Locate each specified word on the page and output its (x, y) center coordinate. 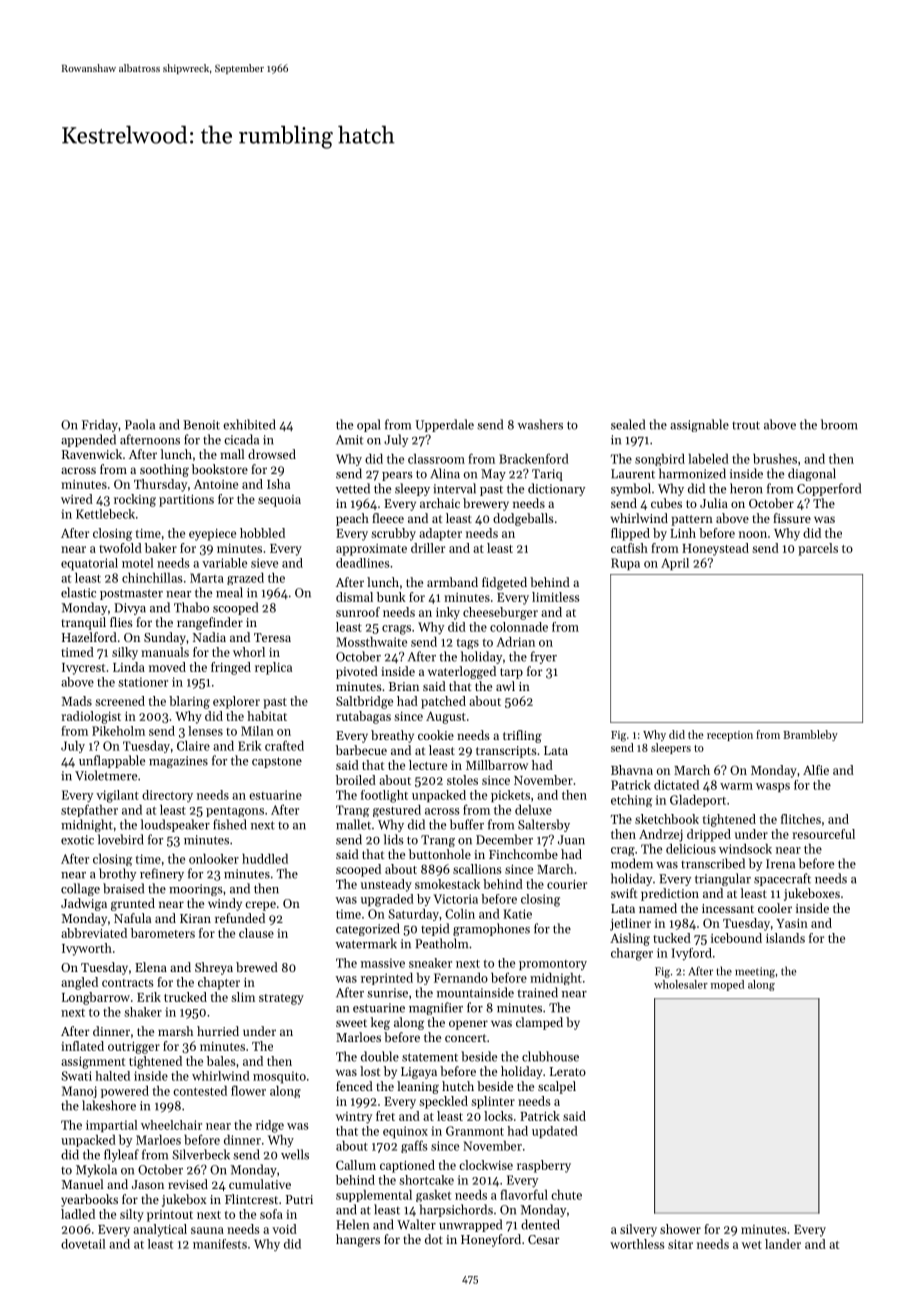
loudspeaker (175, 825)
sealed (628, 424)
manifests (220, 1244)
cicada (241, 439)
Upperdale (444, 425)
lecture (428, 765)
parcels (818, 549)
